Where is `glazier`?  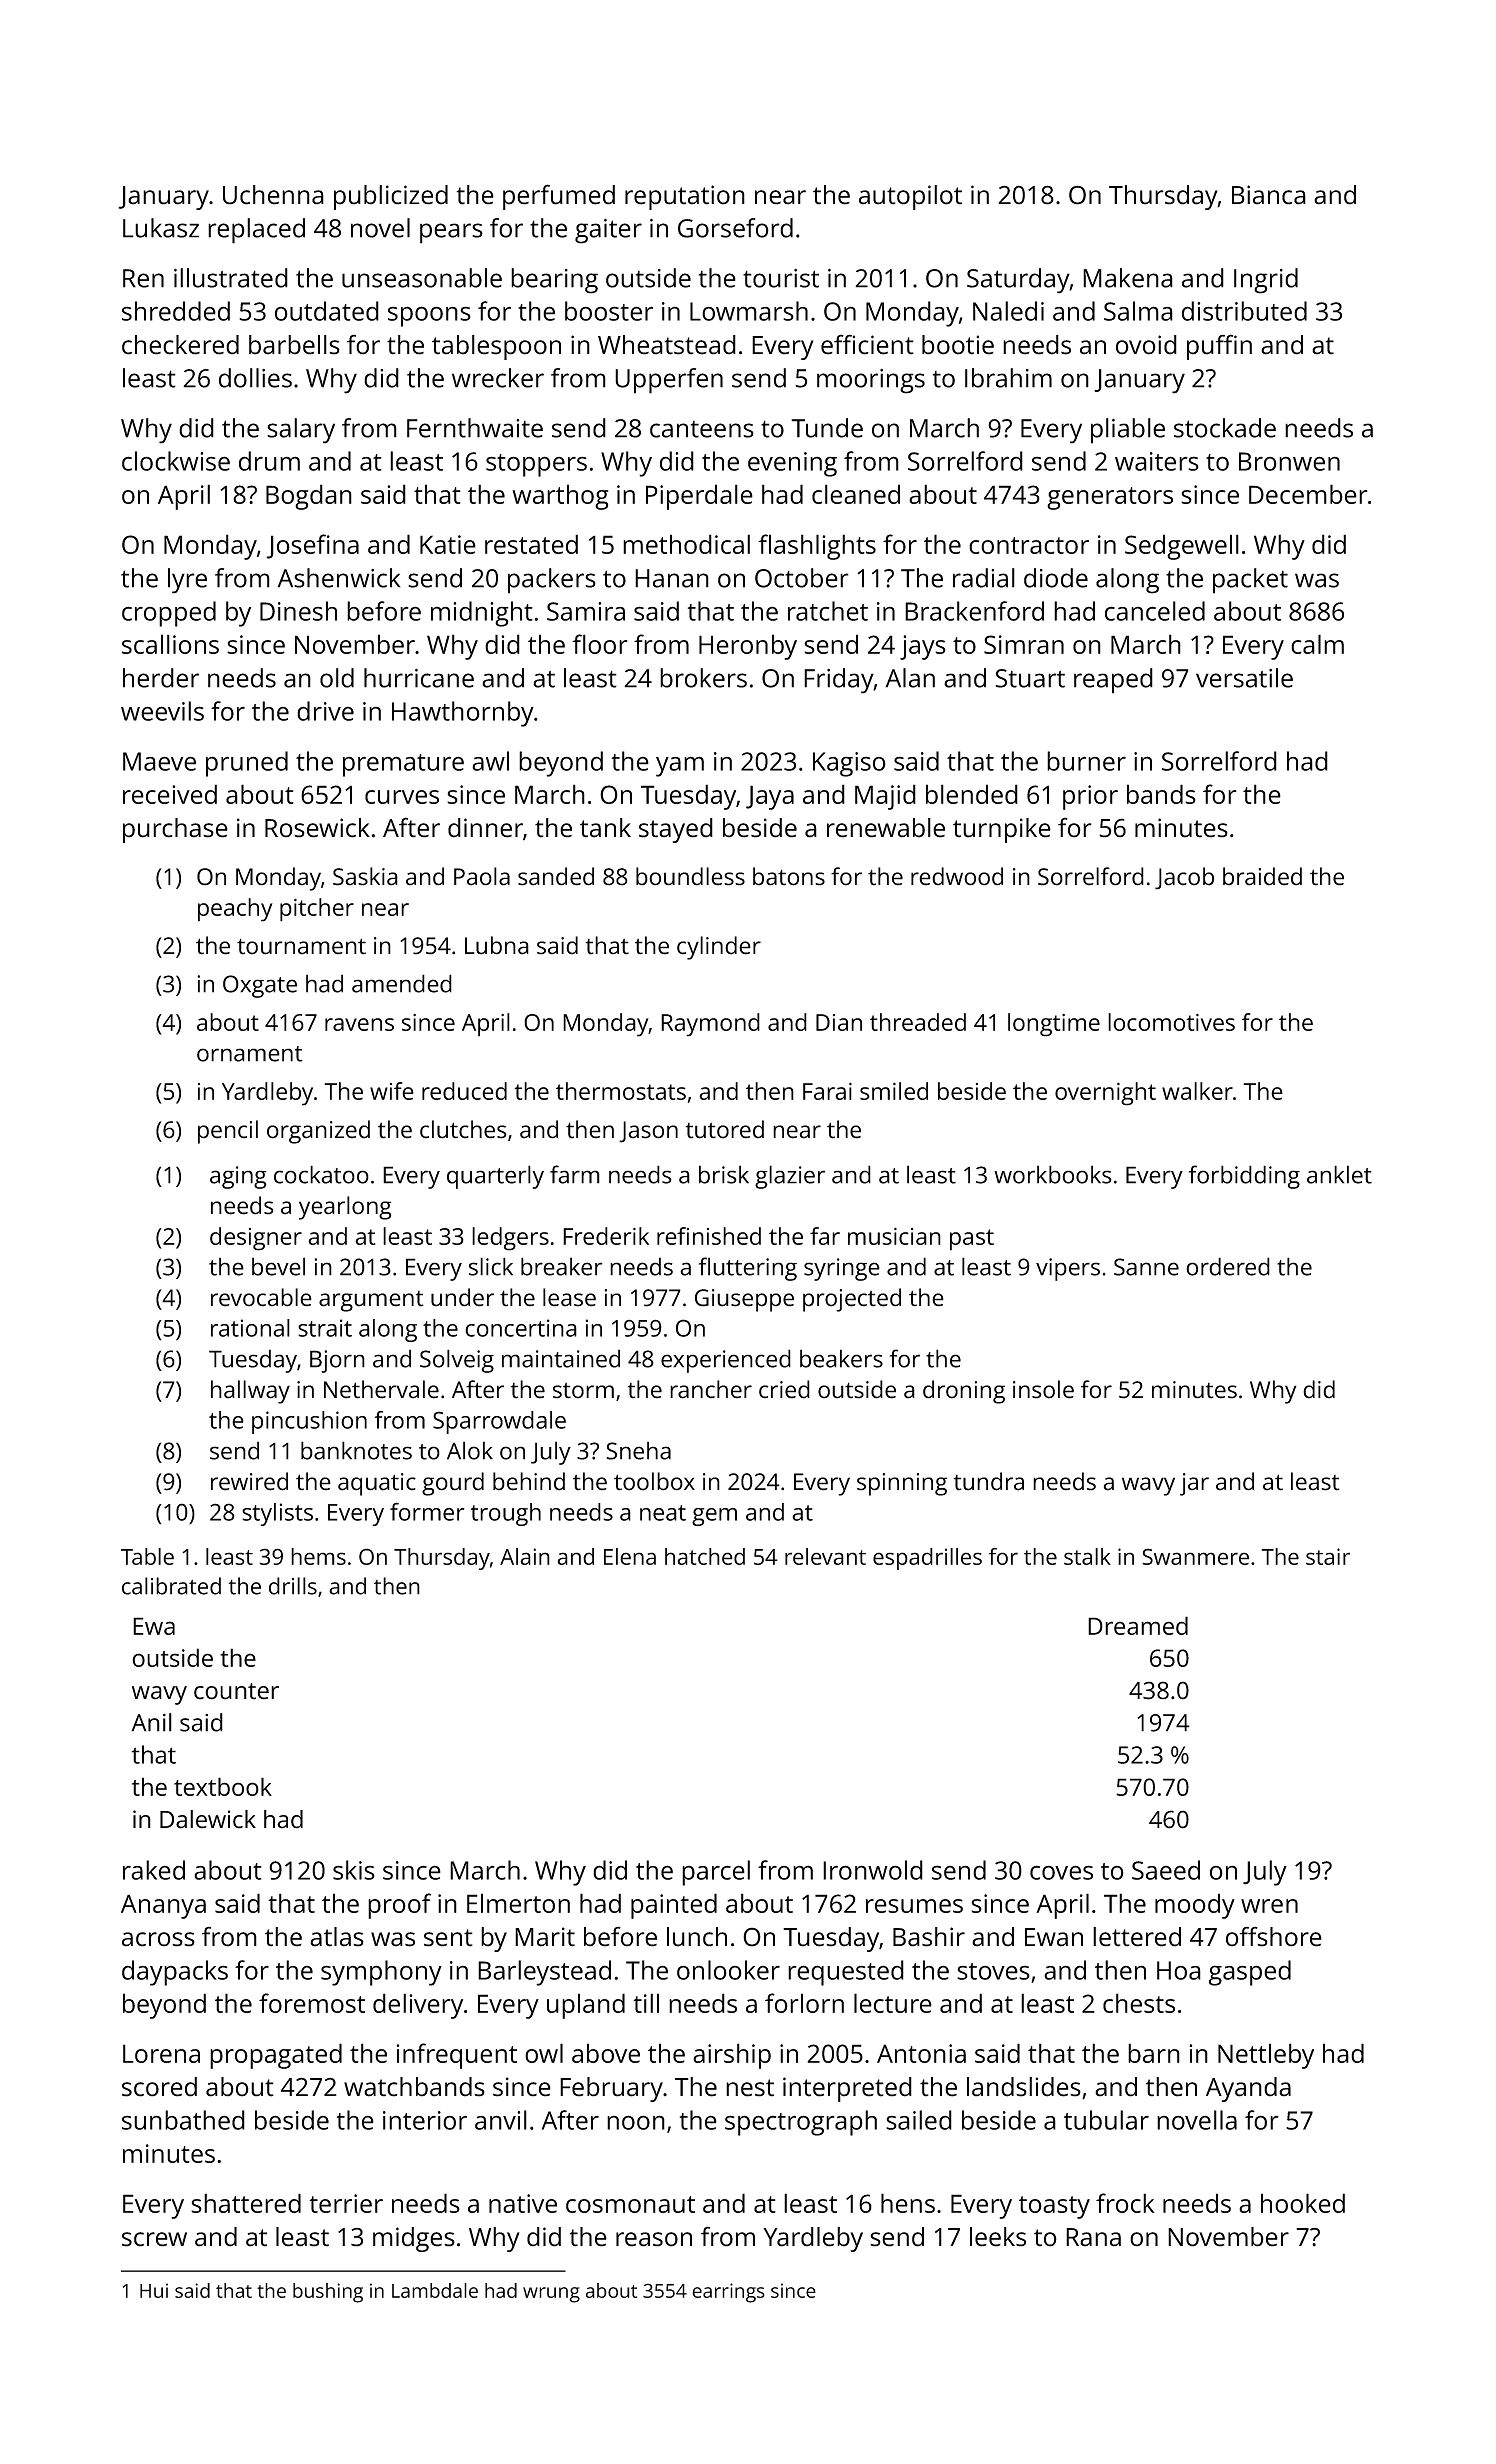 glazier is located at coordinates (790, 1177).
